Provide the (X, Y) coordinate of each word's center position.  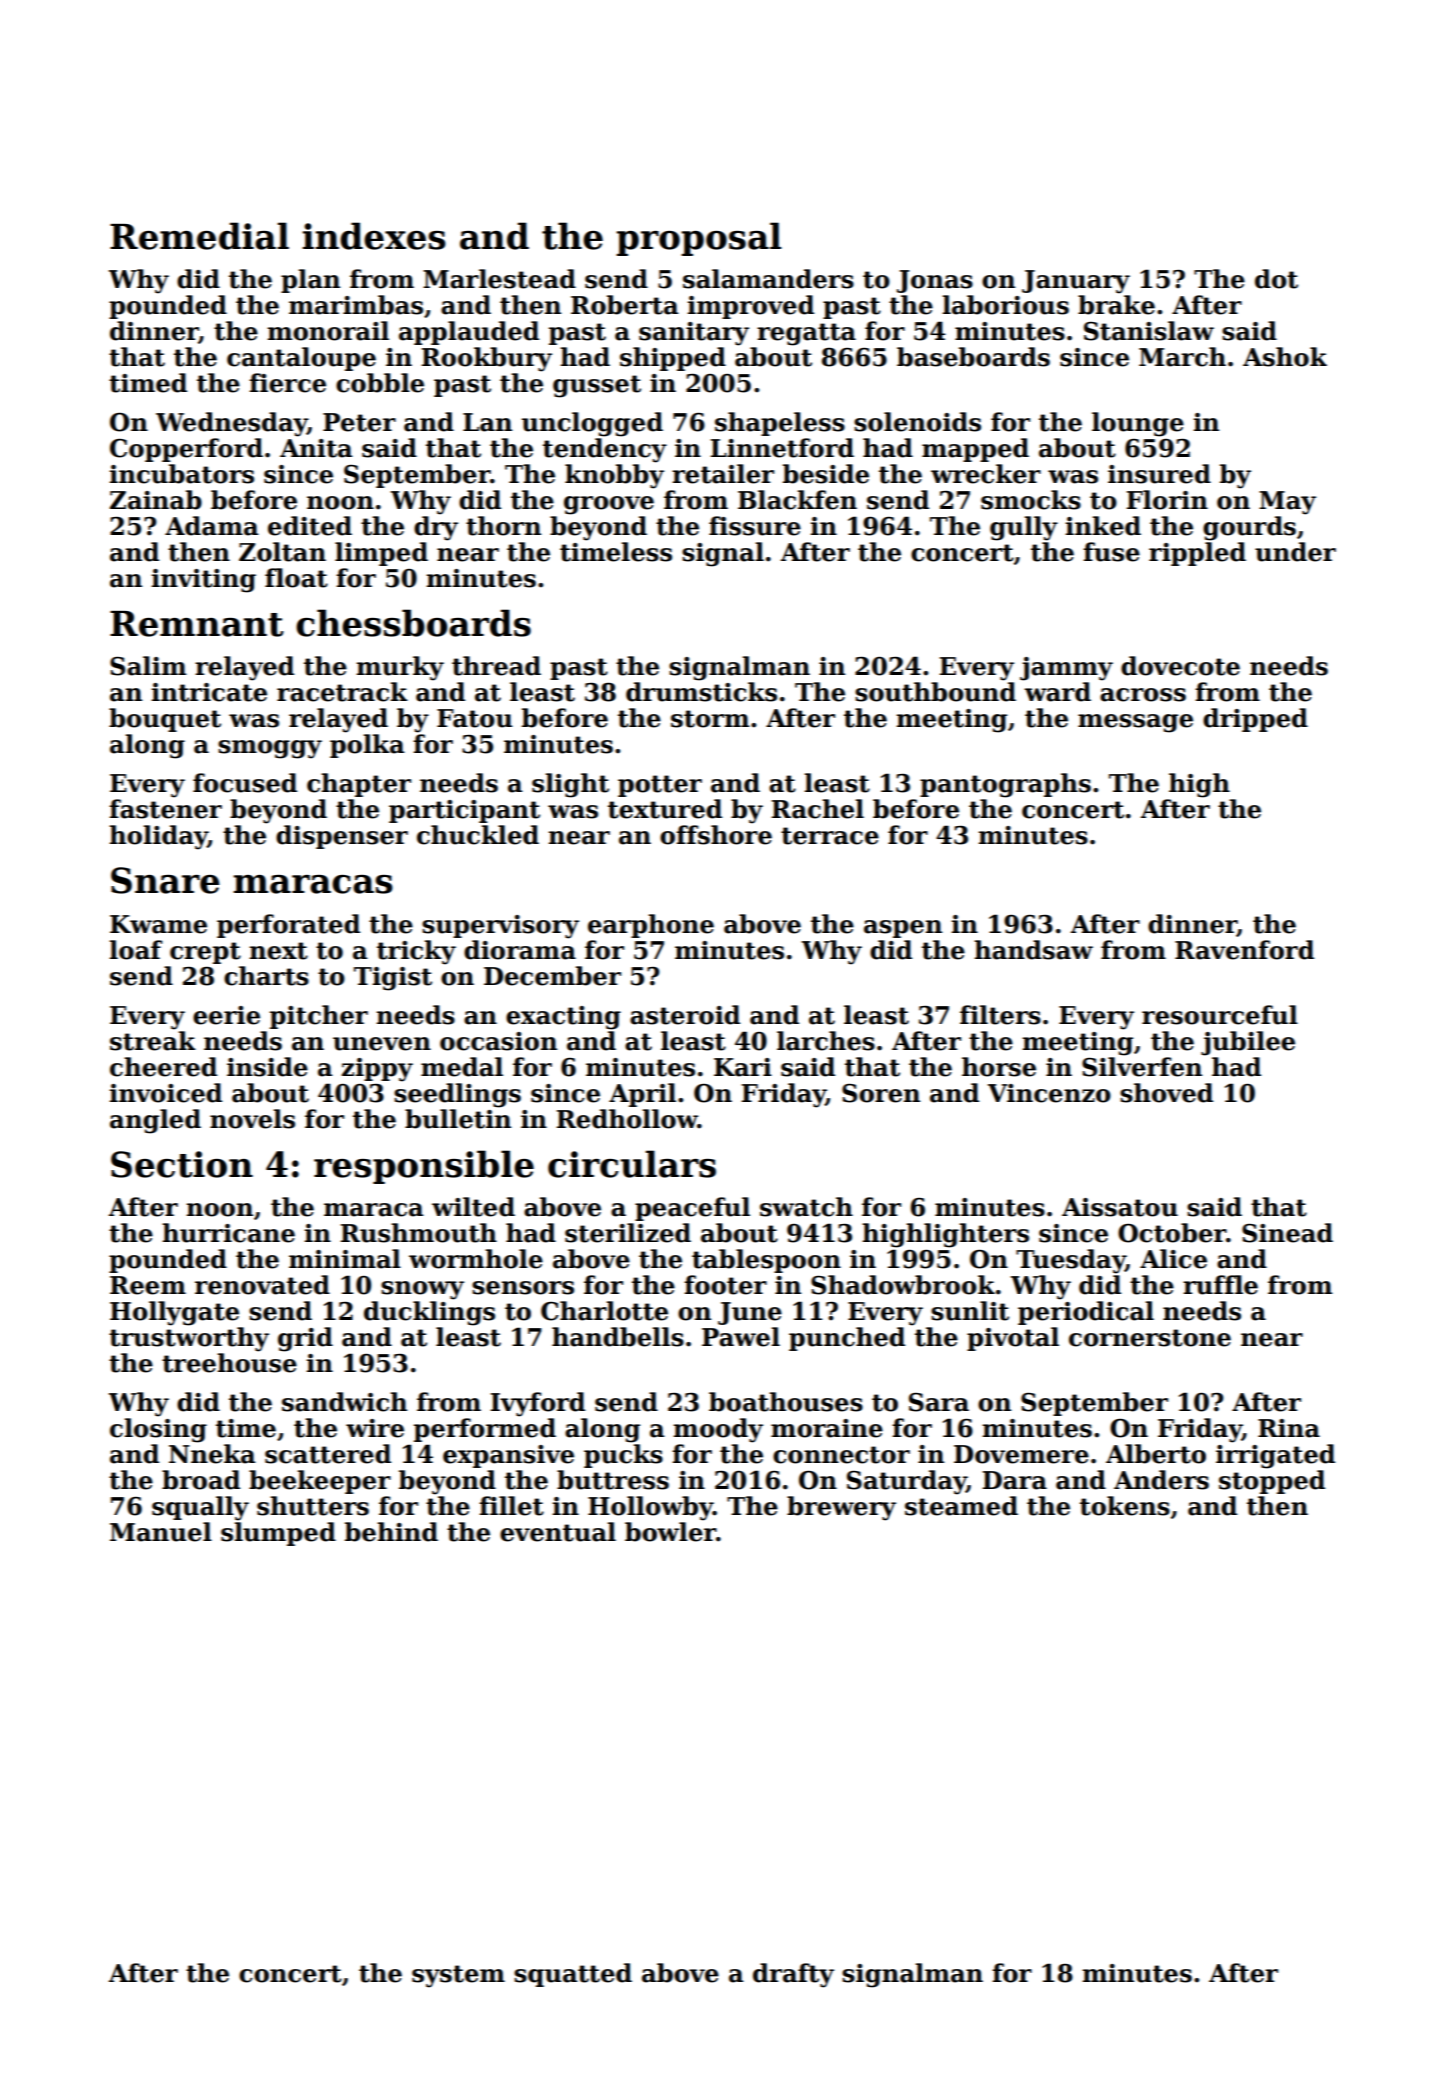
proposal (699, 239)
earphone (651, 926)
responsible (424, 1167)
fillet (511, 1506)
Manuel (161, 1532)
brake (1116, 305)
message (1135, 723)
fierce (287, 383)
